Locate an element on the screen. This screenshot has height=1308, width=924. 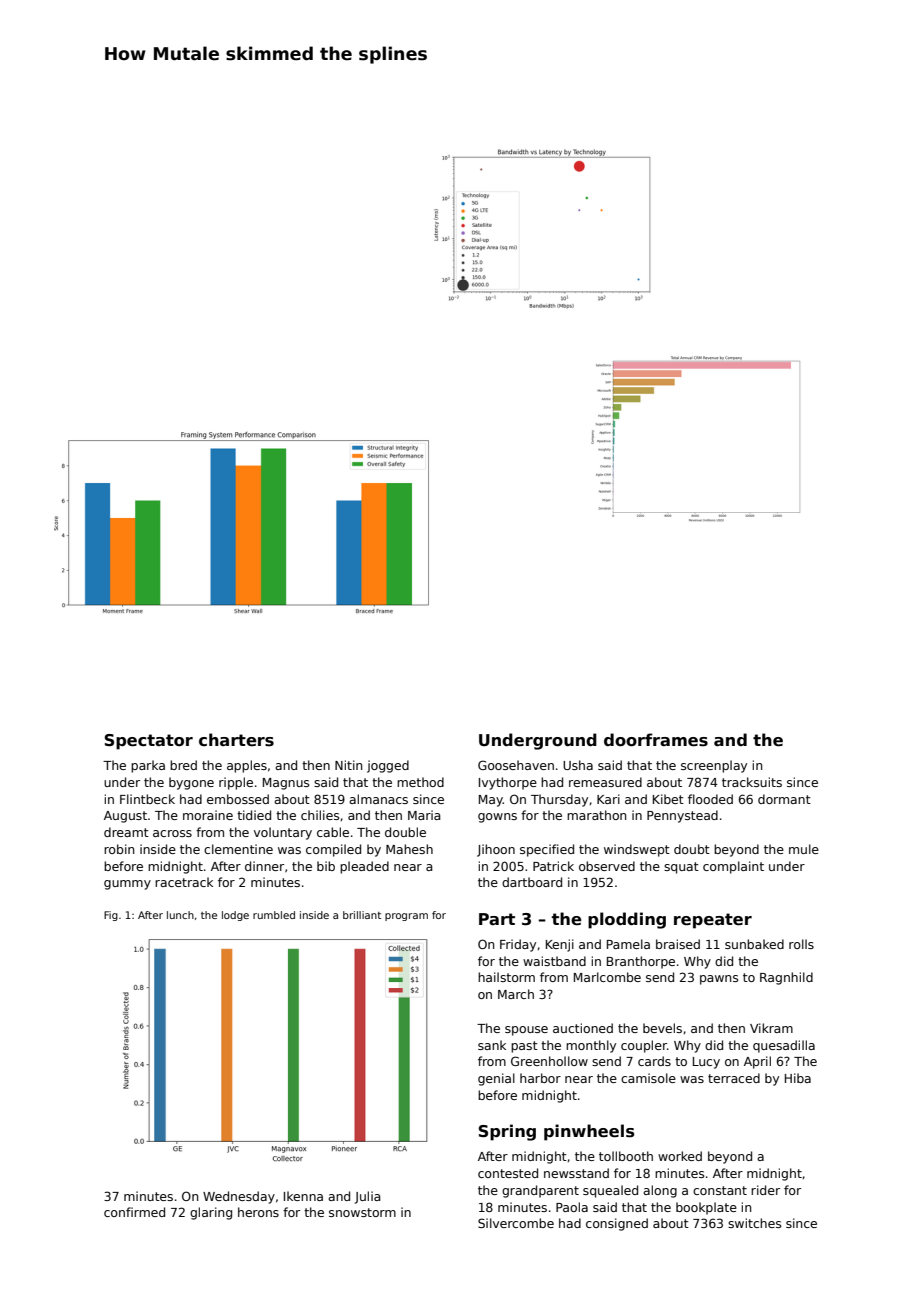
pleaded is located at coordinates (364, 867).
